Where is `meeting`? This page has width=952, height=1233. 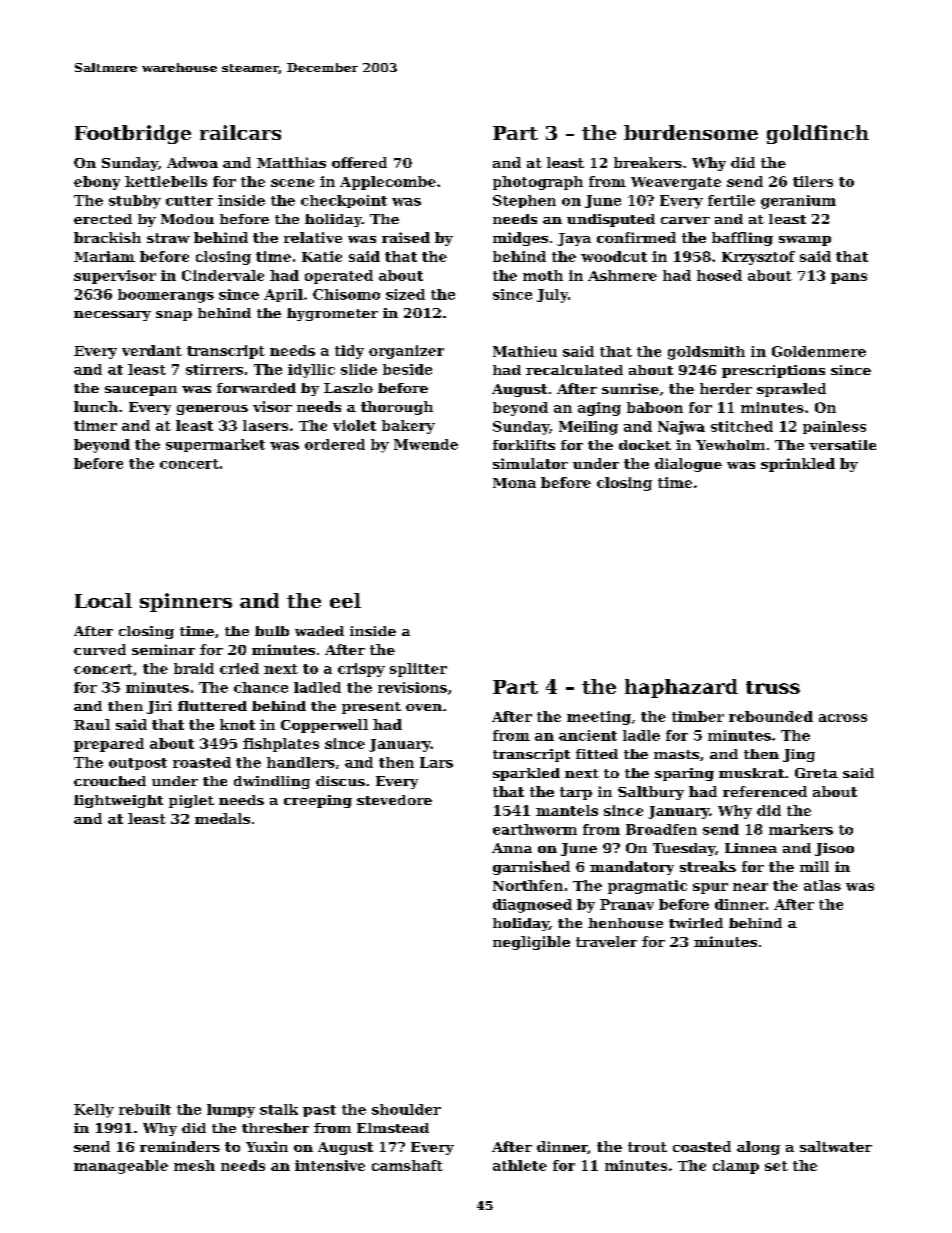 meeting is located at coordinates (599, 718).
